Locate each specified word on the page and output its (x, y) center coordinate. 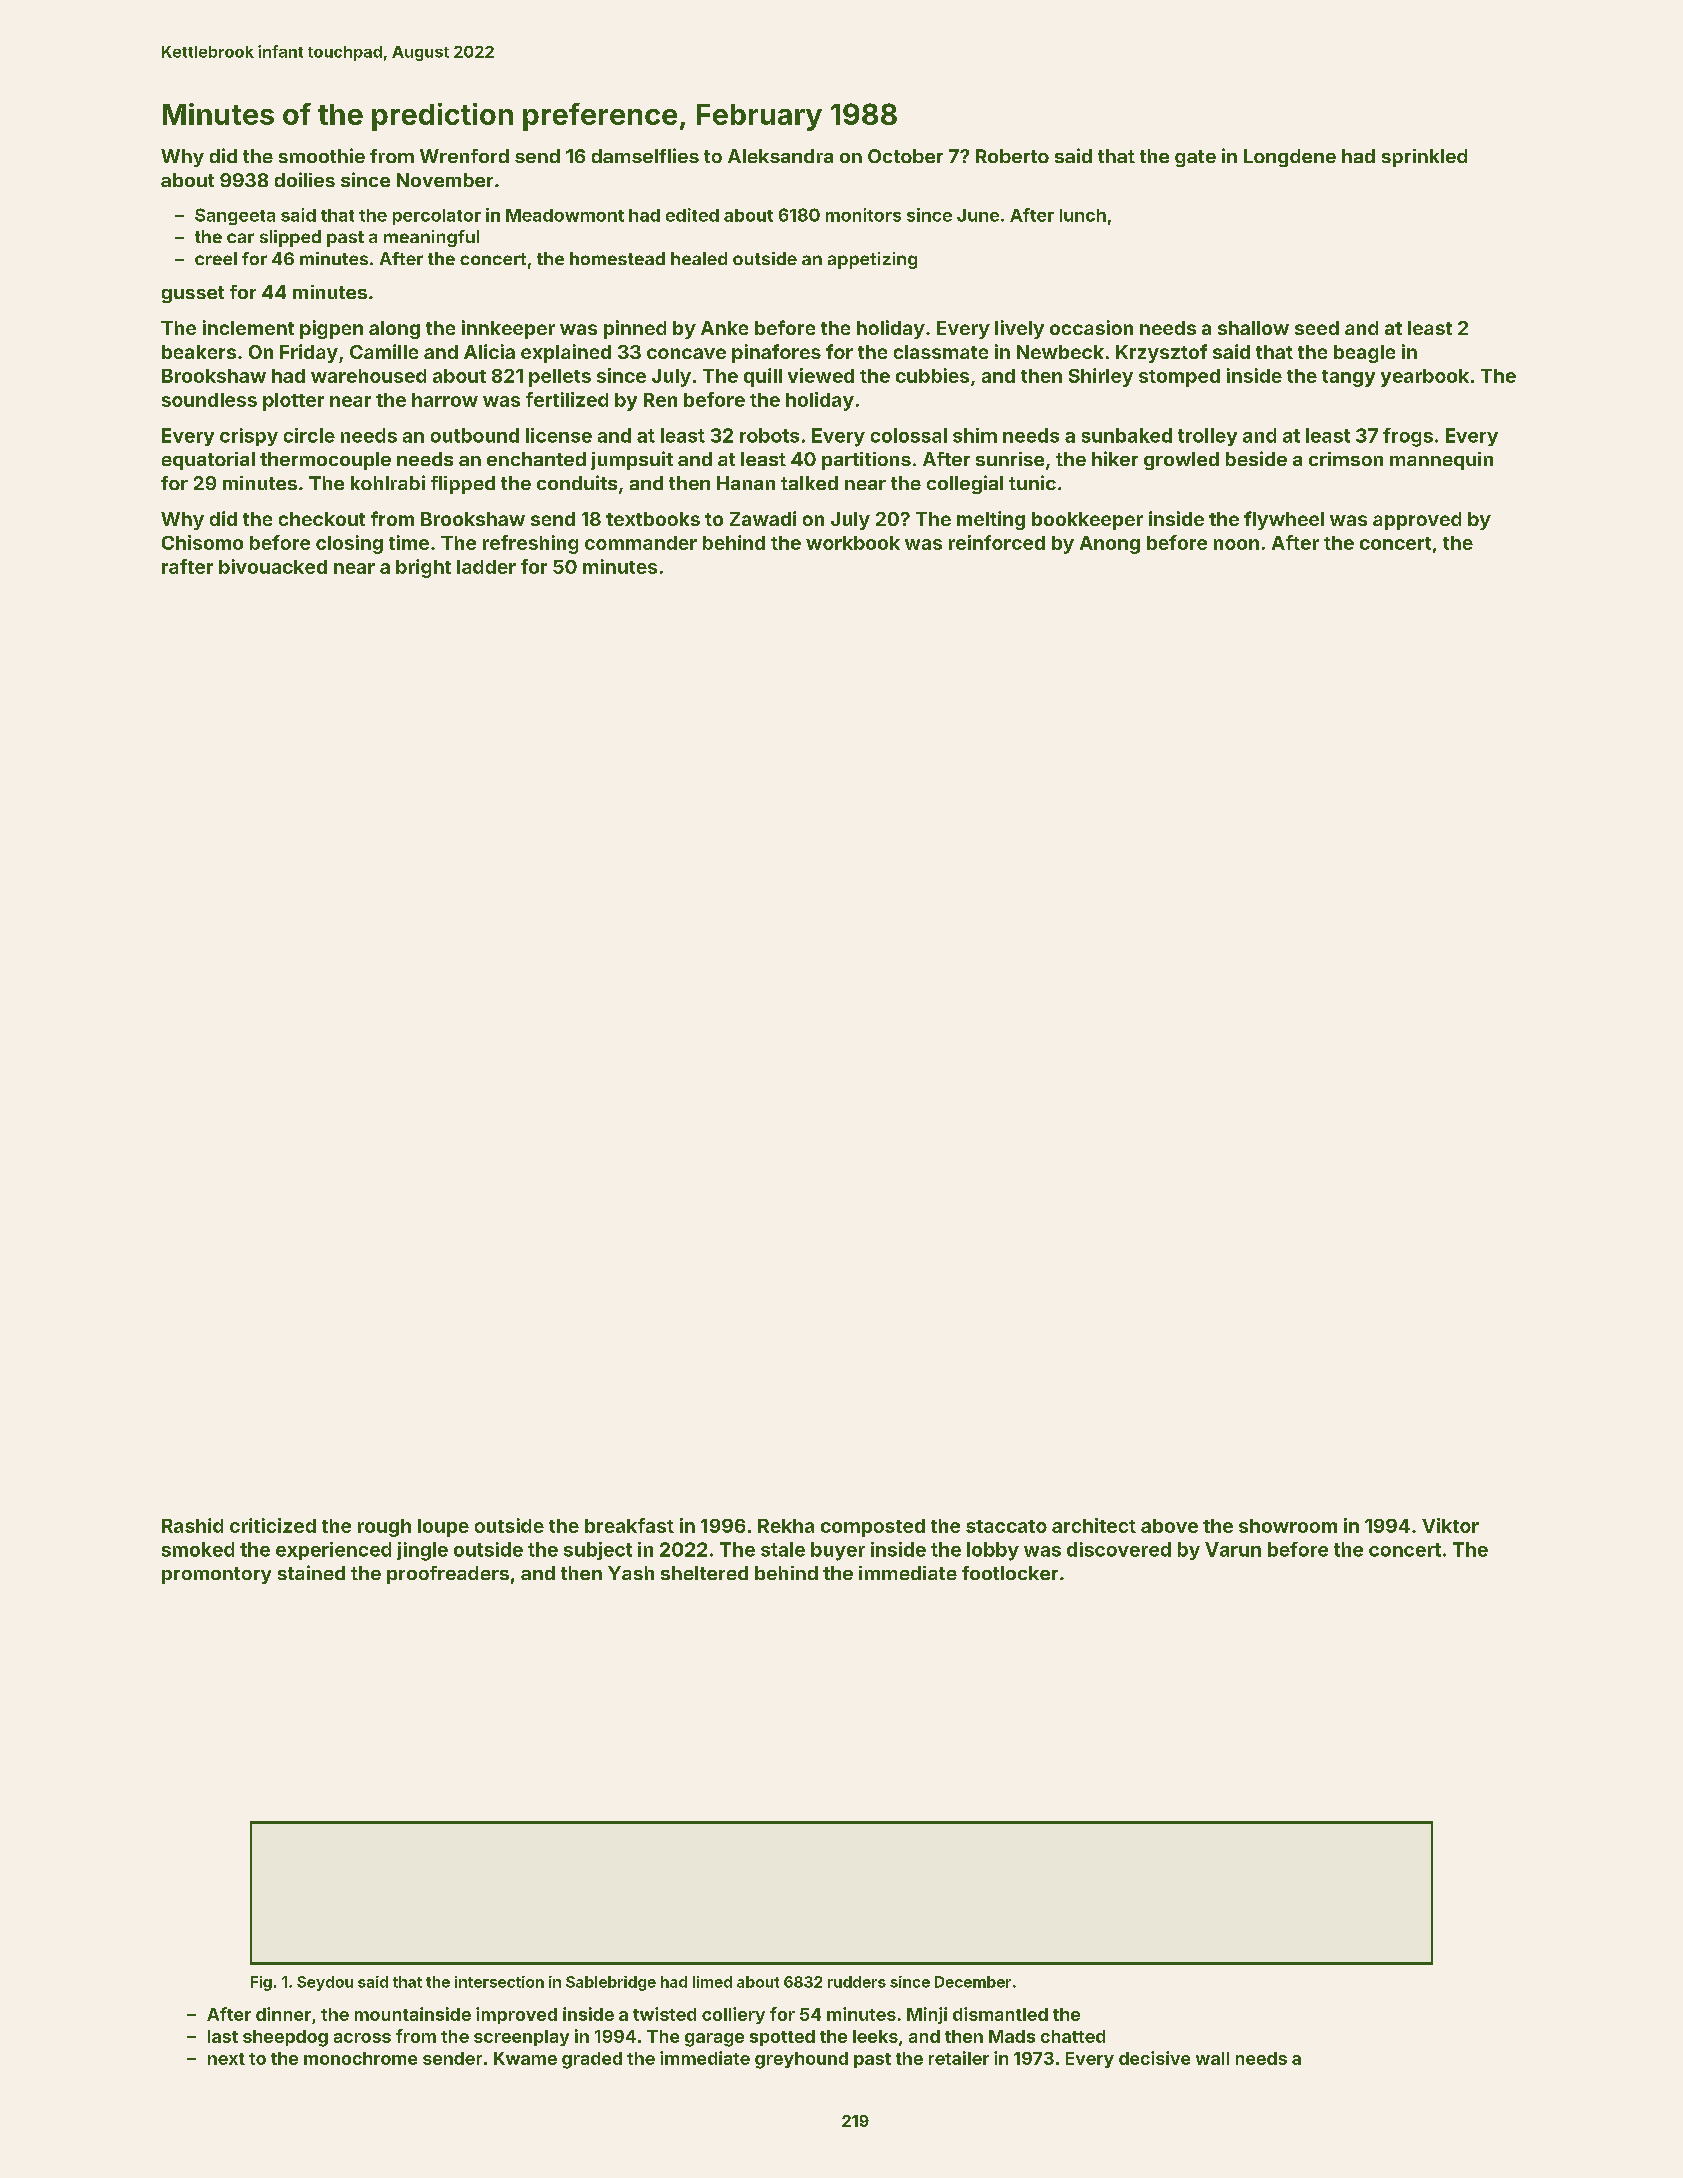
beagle (1364, 354)
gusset (193, 294)
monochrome (360, 2058)
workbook (853, 543)
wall (1212, 2058)
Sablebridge (611, 1983)
